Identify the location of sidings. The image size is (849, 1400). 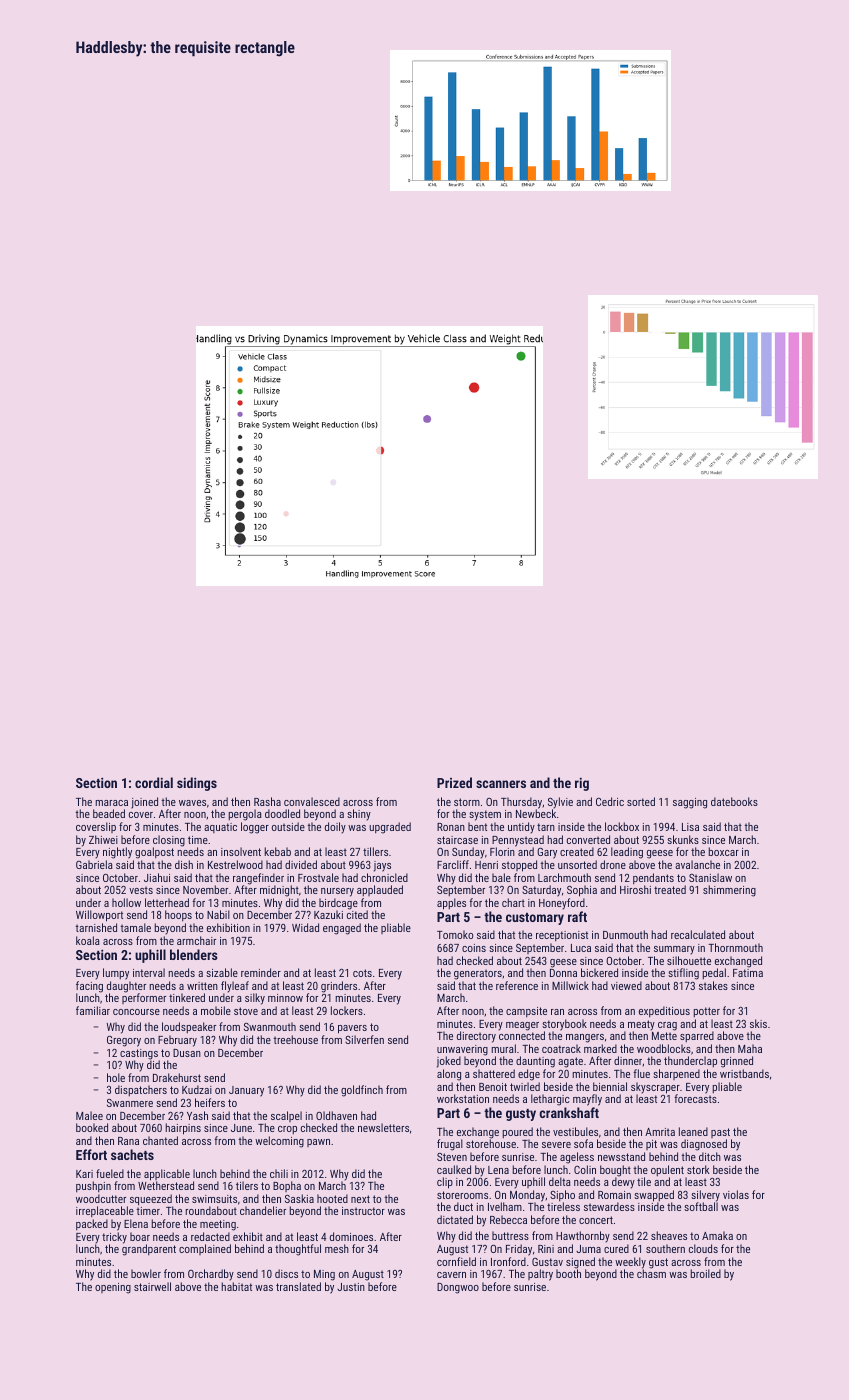
(197, 784).
